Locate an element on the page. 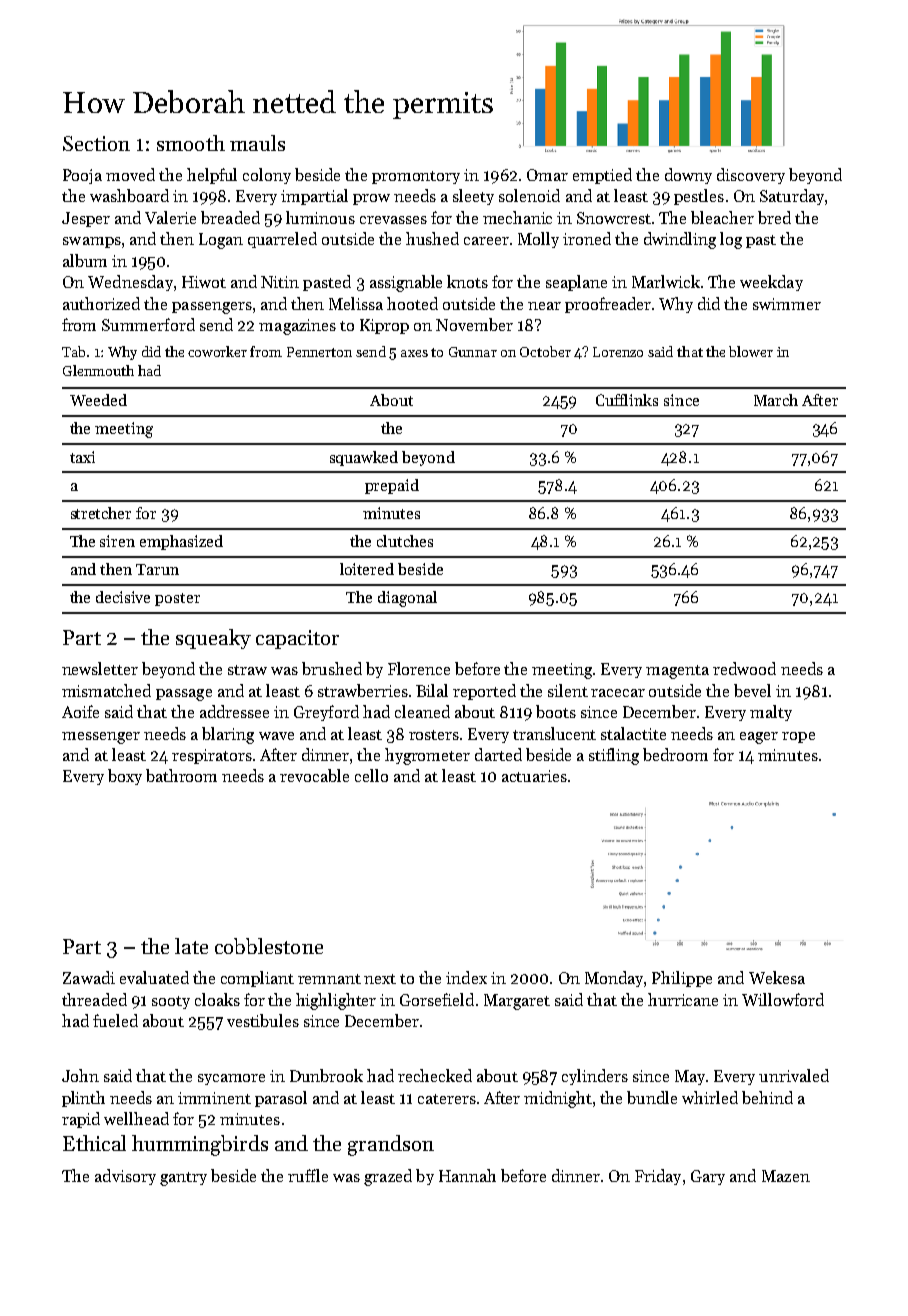 Image resolution: width=908 pixels, height=1316 pixels. decisive is located at coordinates (123, 597).
